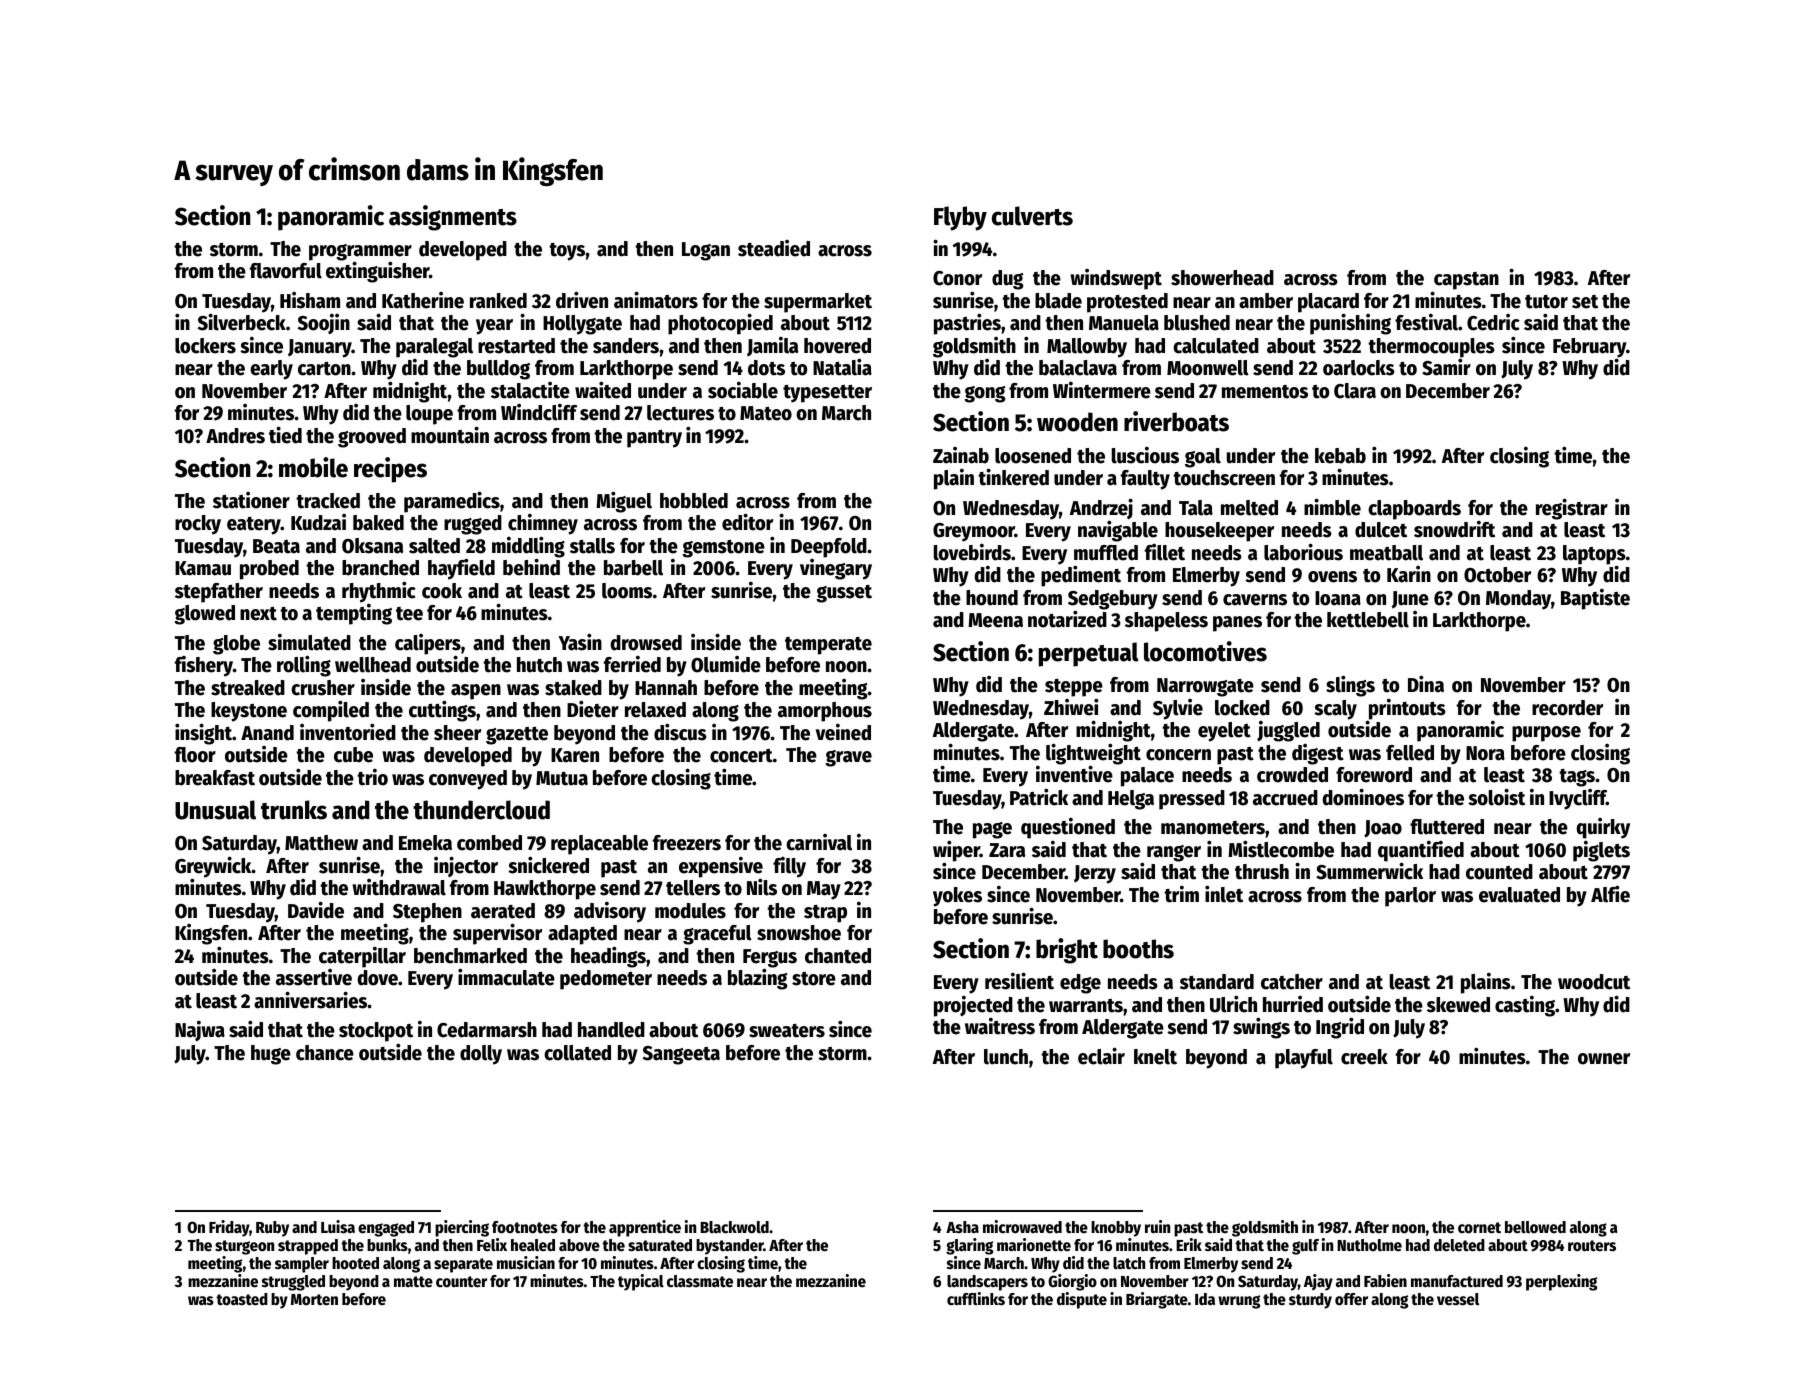  What do you see at coordinates (442, 711) in the screenshot?
I see `cuttings` at bounding box center [442, 711].
